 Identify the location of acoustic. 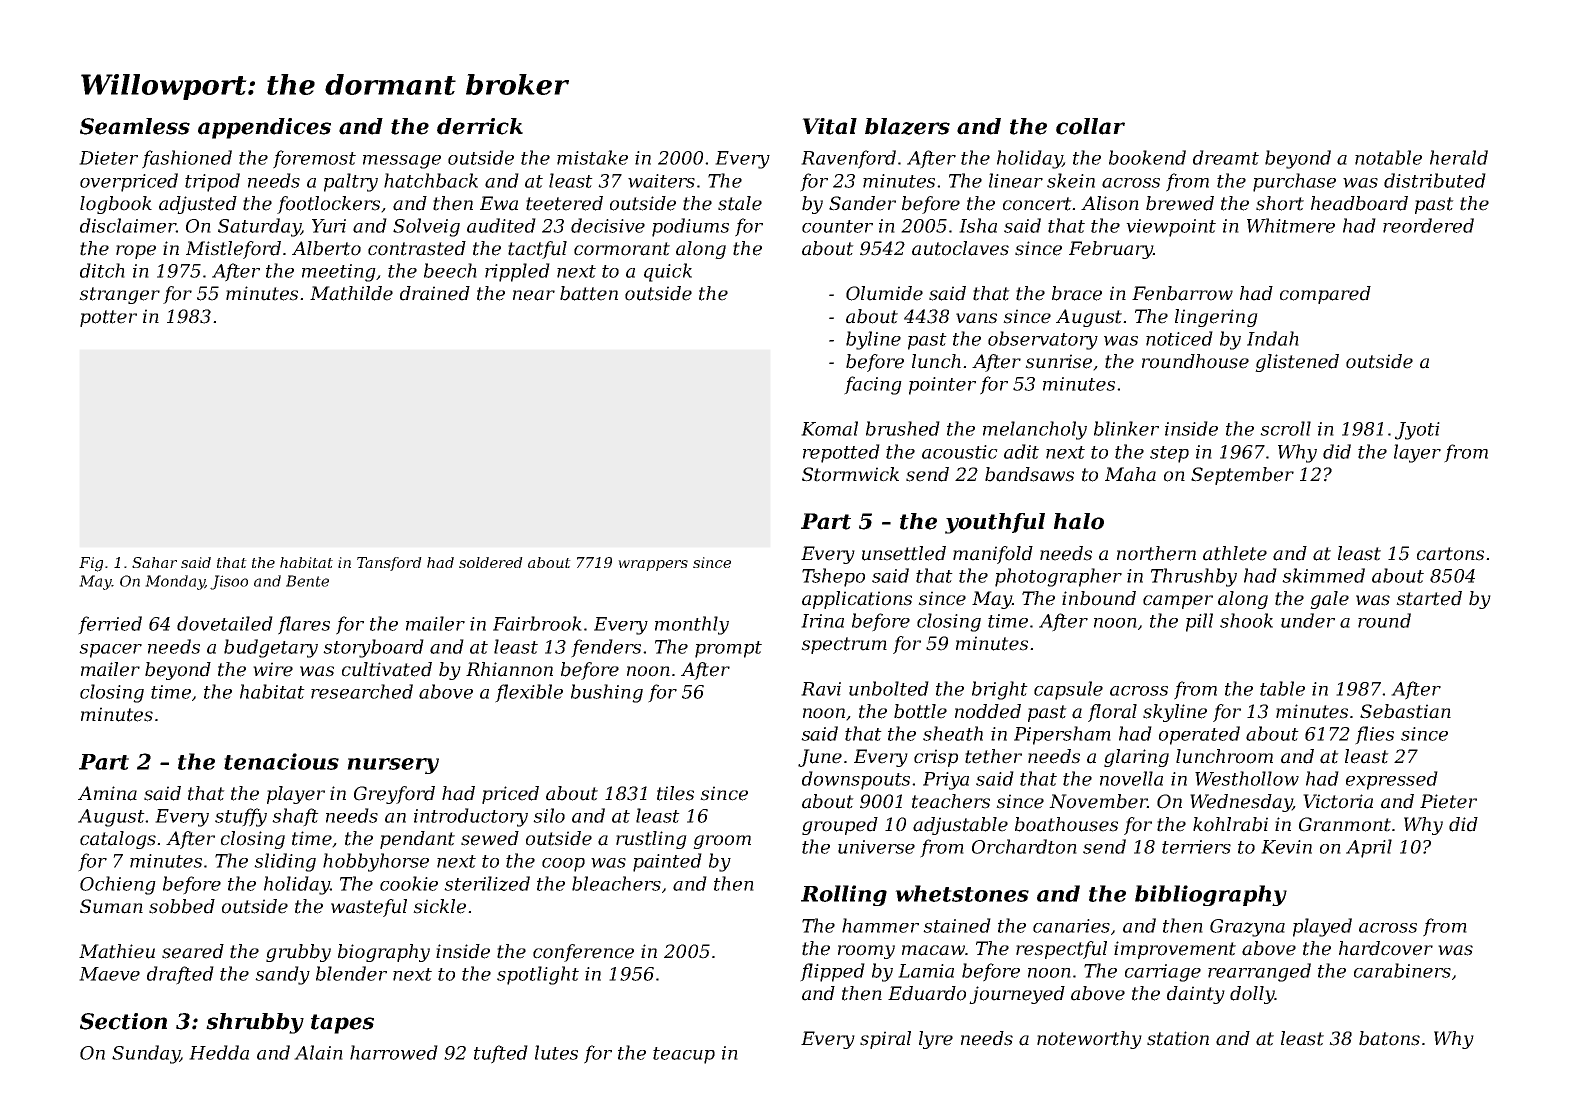
(960, 452).
